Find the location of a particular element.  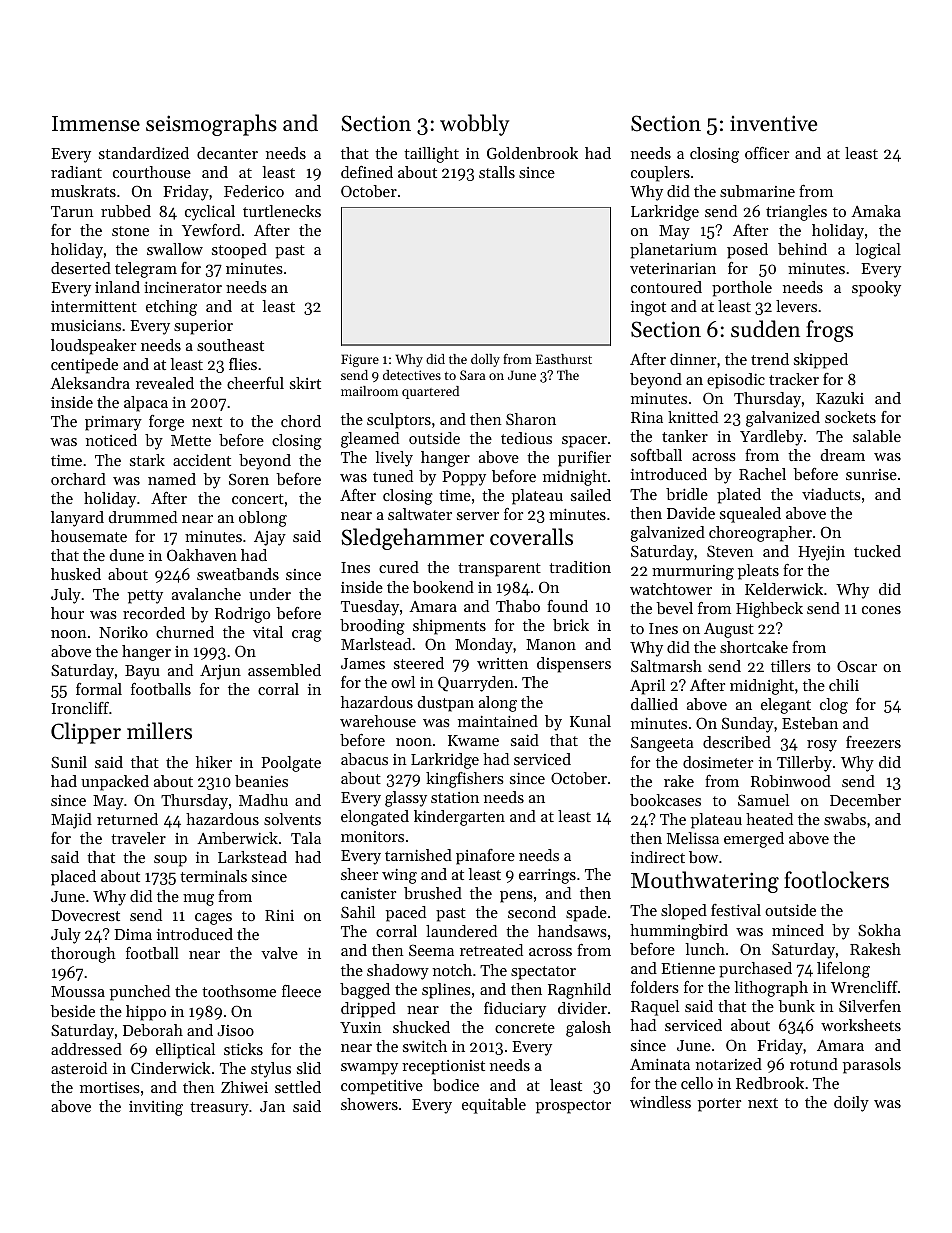

Ironcliff is located at coordinates (80, 708).
